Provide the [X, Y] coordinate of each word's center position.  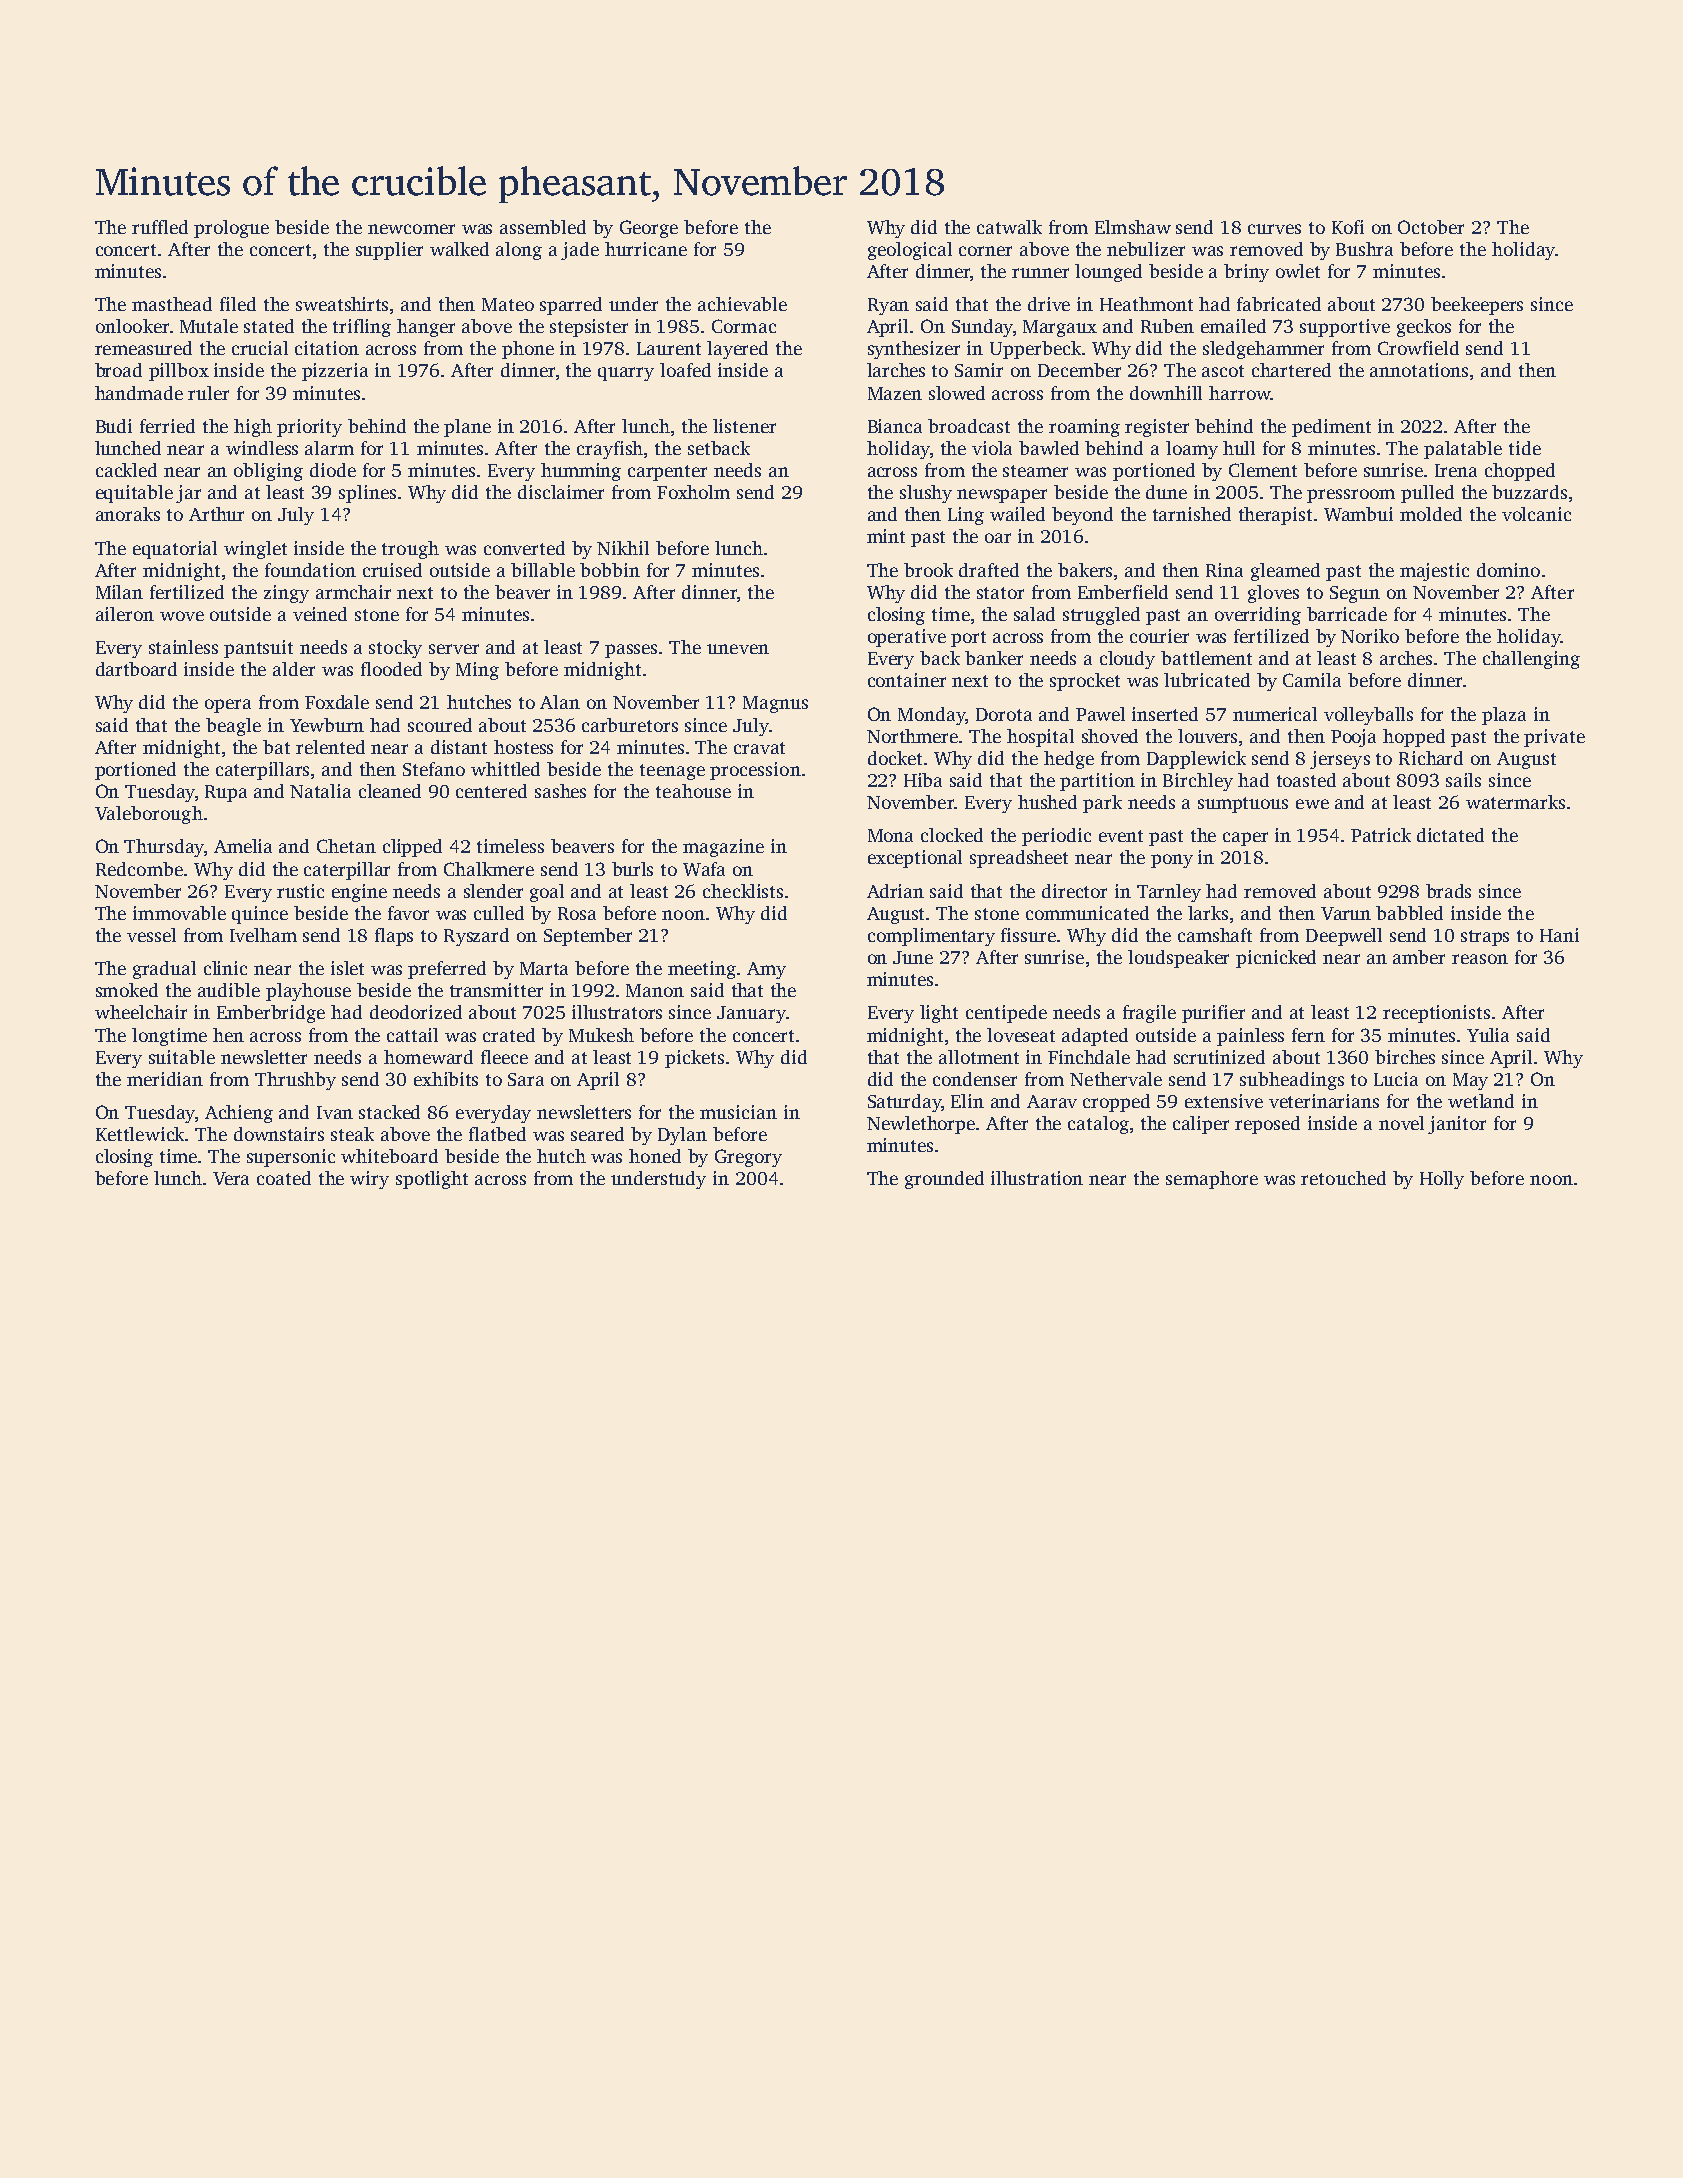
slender [493, 891]
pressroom [1351, 496]
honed [655, 1156]
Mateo [508, 304]
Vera [231, 1178]
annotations [1419, 370]
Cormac [744, 326]
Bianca [895, 426]
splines [367, 494]
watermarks [1515, 802]
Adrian [895, 891]
